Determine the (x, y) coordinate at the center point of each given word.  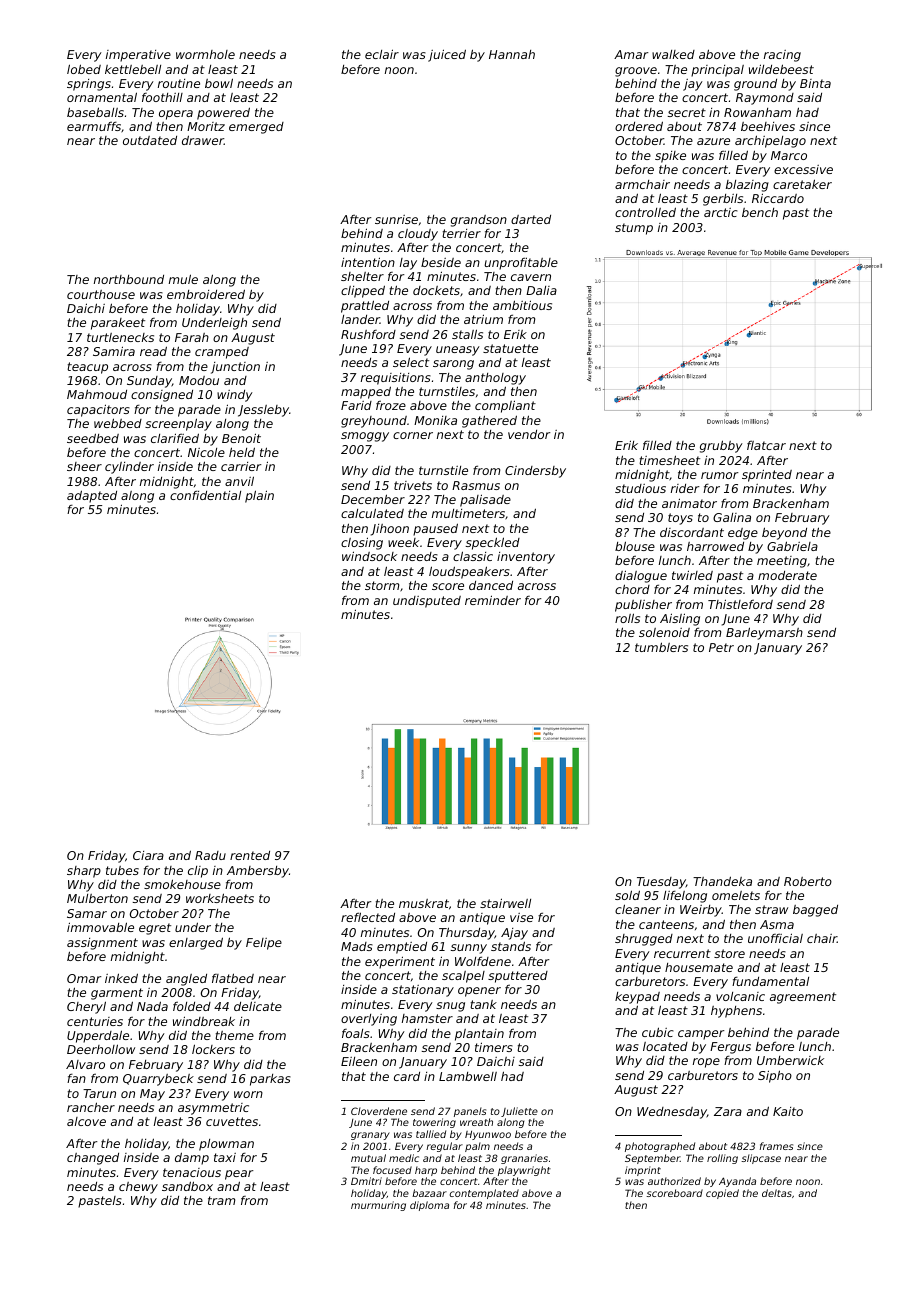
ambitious (522, 305)
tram (221, 1200)
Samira (114, 351)
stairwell (505, 903)
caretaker (802, 184)
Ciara (148, 855)
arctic (720, 212)
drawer (203, 140)
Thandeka (722, 881)
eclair (382, 54)
